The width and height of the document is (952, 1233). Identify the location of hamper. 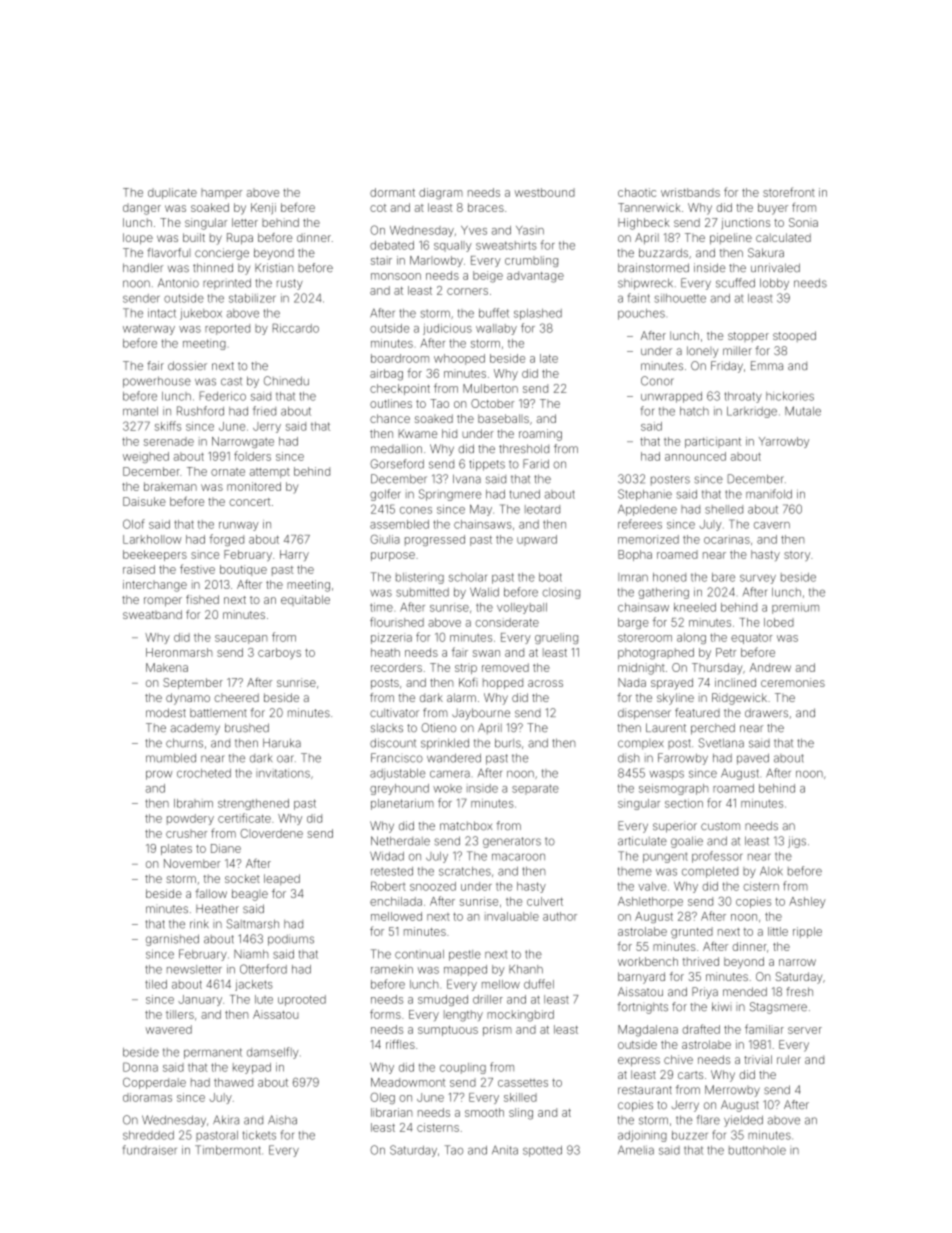
(221, 193).
